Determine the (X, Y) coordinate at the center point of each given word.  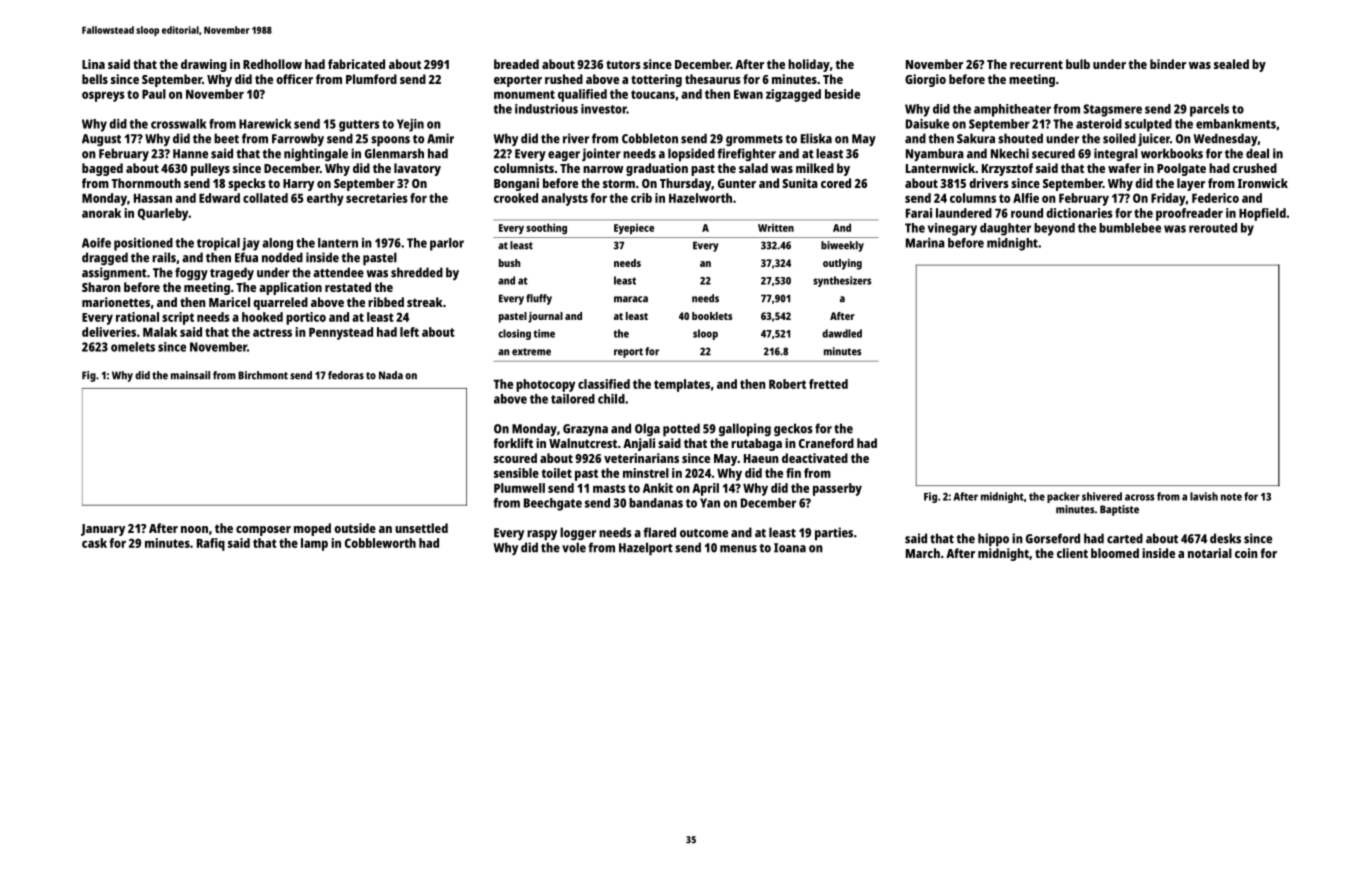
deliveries (109, 332)
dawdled (842, 333)
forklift (513, 443)
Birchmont (263, 375)
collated (265, 198)
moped (312, 529)
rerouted (1213, 228)
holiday (809, 65)
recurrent (1036, 64)
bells (95, 79)
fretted (828, 384)
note (1231, 497)
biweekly (842, 246)
